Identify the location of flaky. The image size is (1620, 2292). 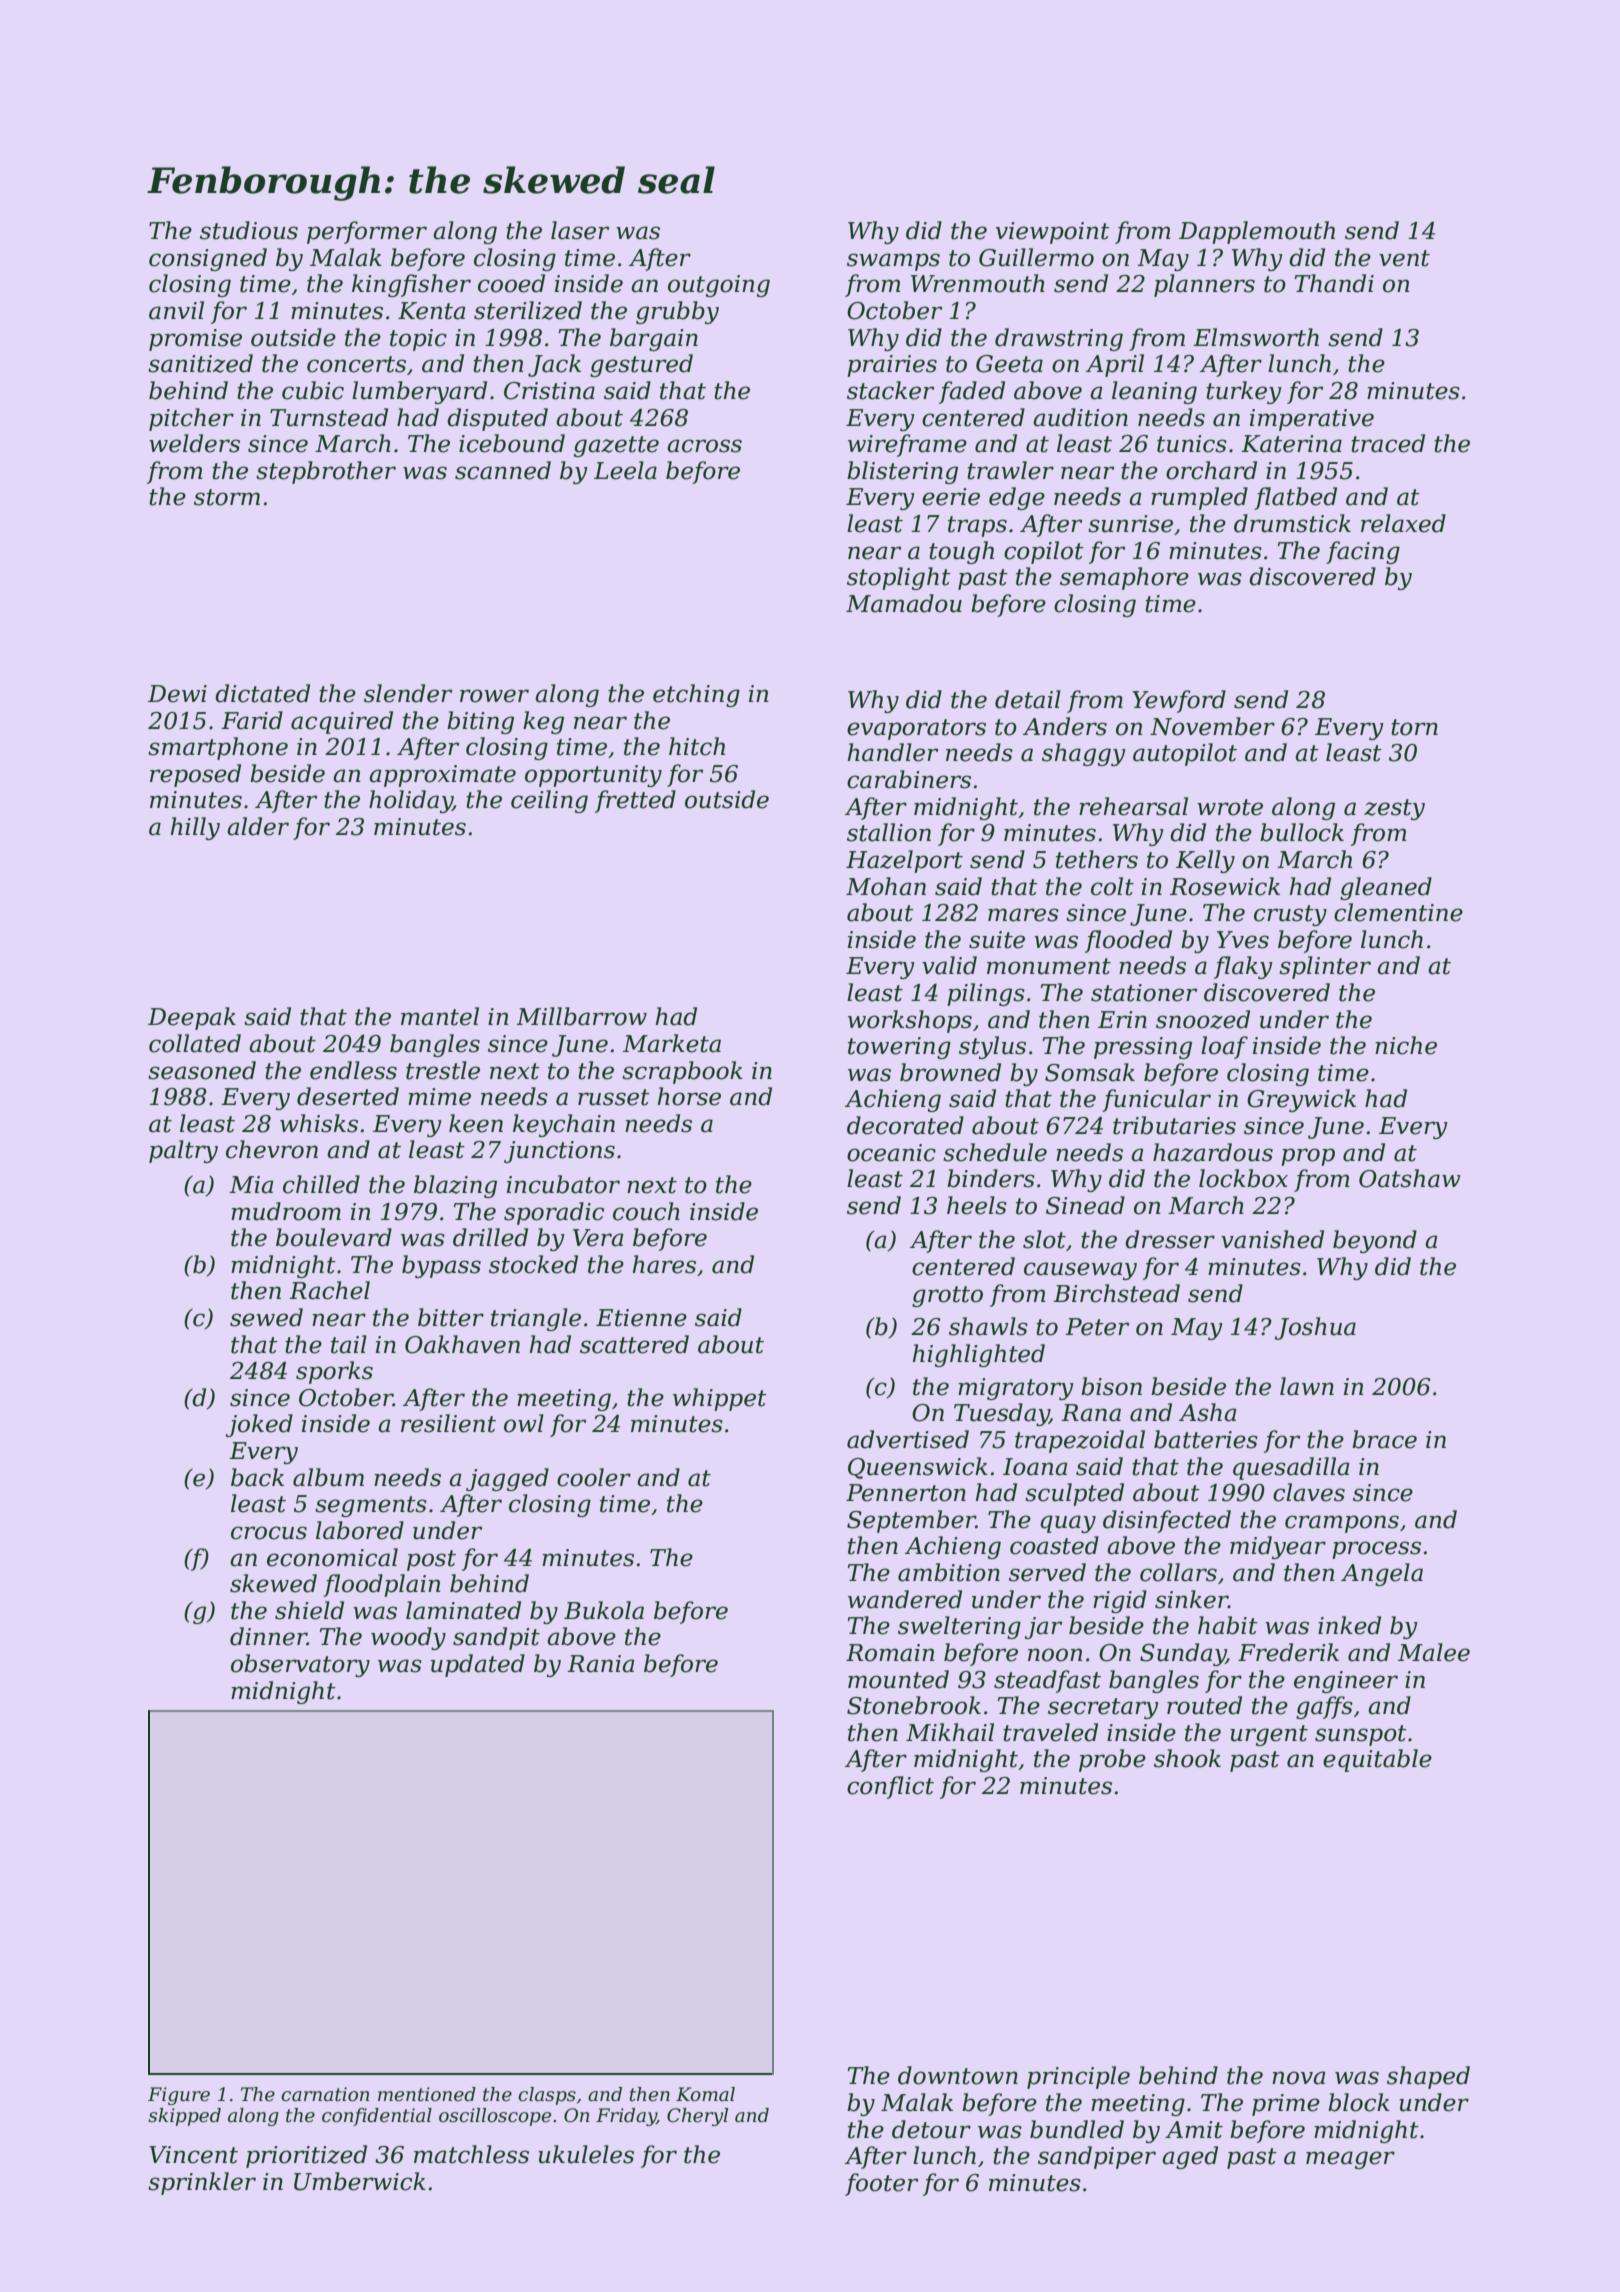
(1243, 967).
